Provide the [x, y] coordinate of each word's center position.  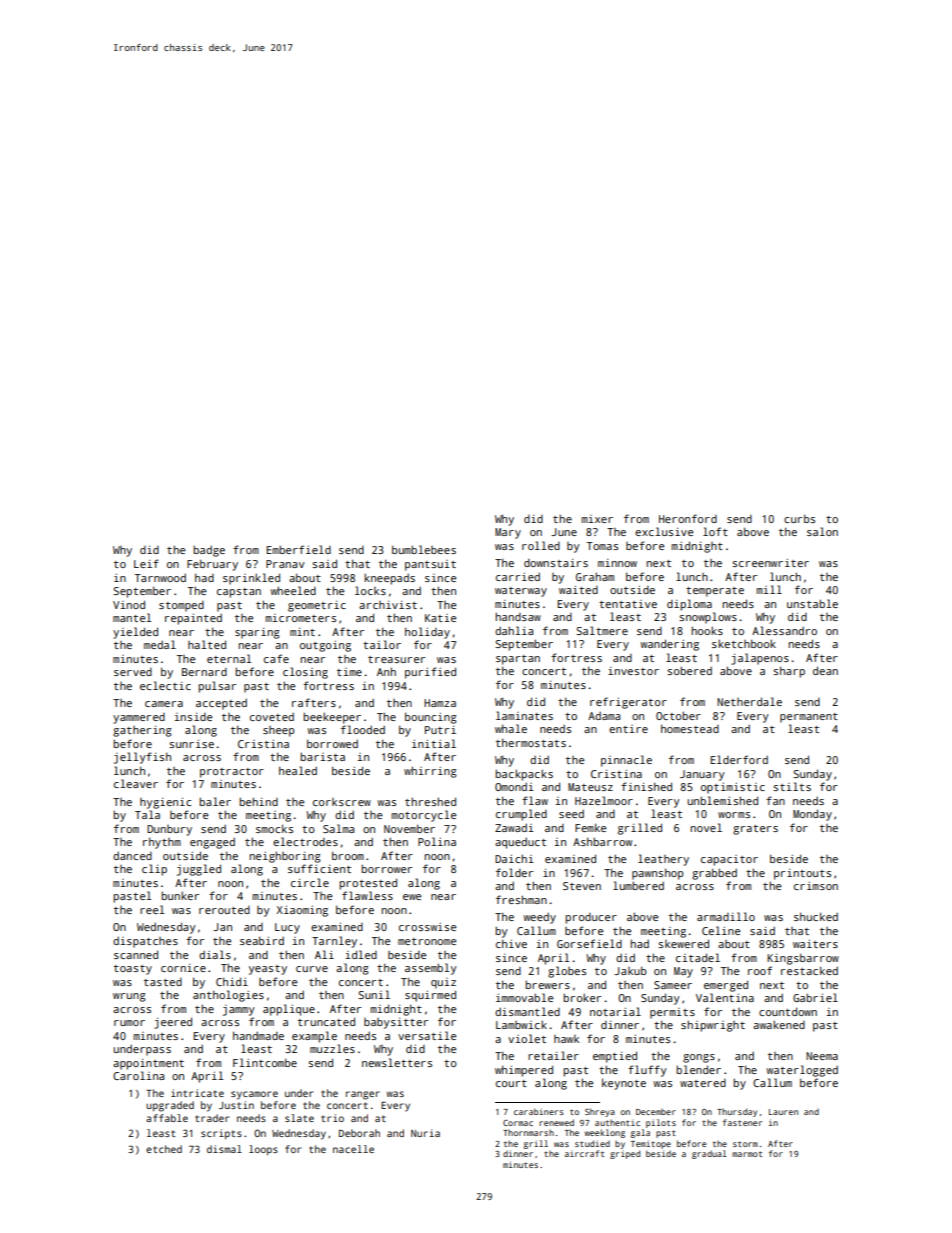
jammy [239, 1010]
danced [132, 856]
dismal [224, 1149]
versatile [427, 1035]
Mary [508, 533]
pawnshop [657, 874]
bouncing [431, 718]
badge [209, 551]
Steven [582, 886]
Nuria [425, 1133]
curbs [799, 518]
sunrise [191, 744]
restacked [809, 970]
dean [825, 670]
